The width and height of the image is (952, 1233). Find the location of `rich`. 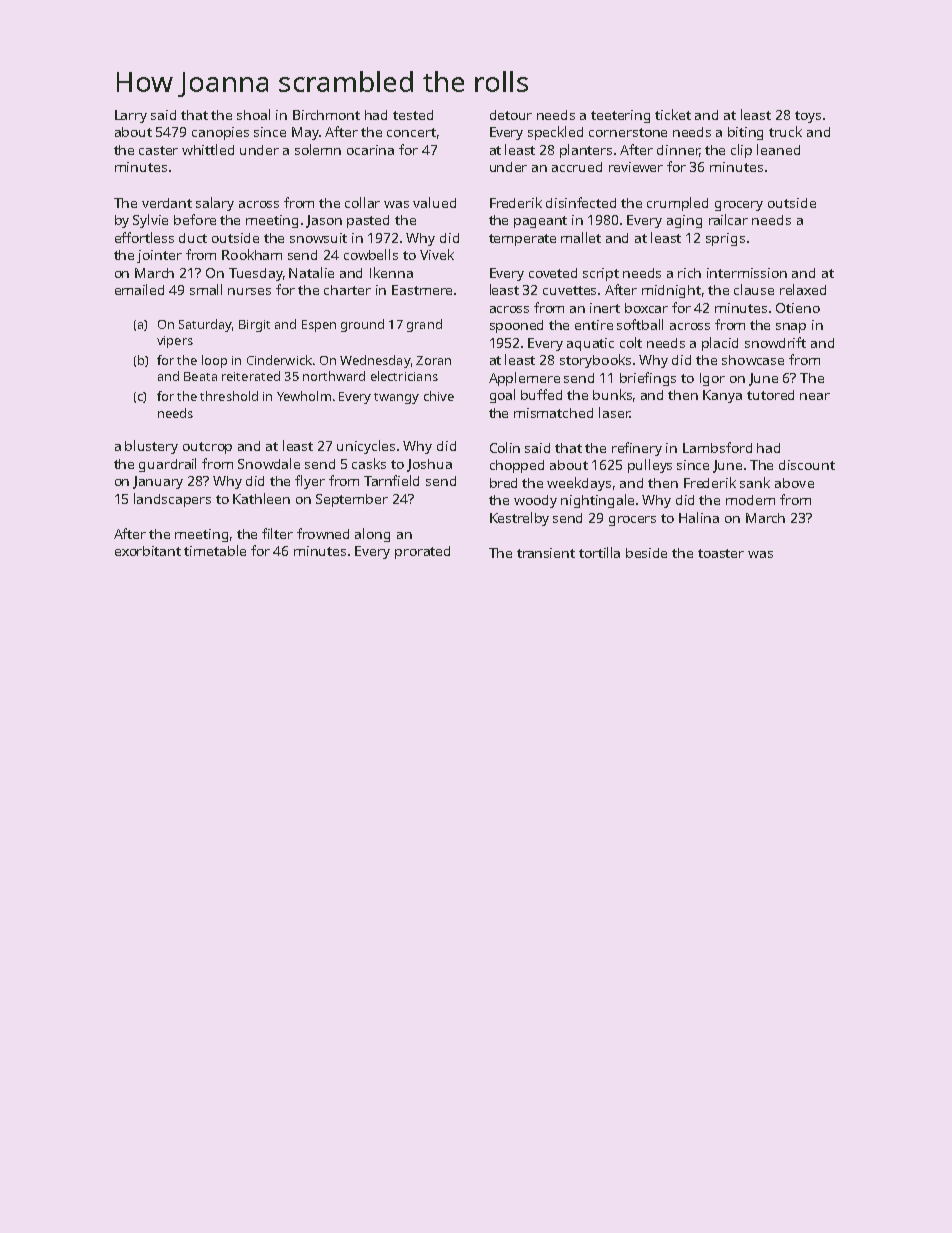

rich is located at coordinates (689, 273).
